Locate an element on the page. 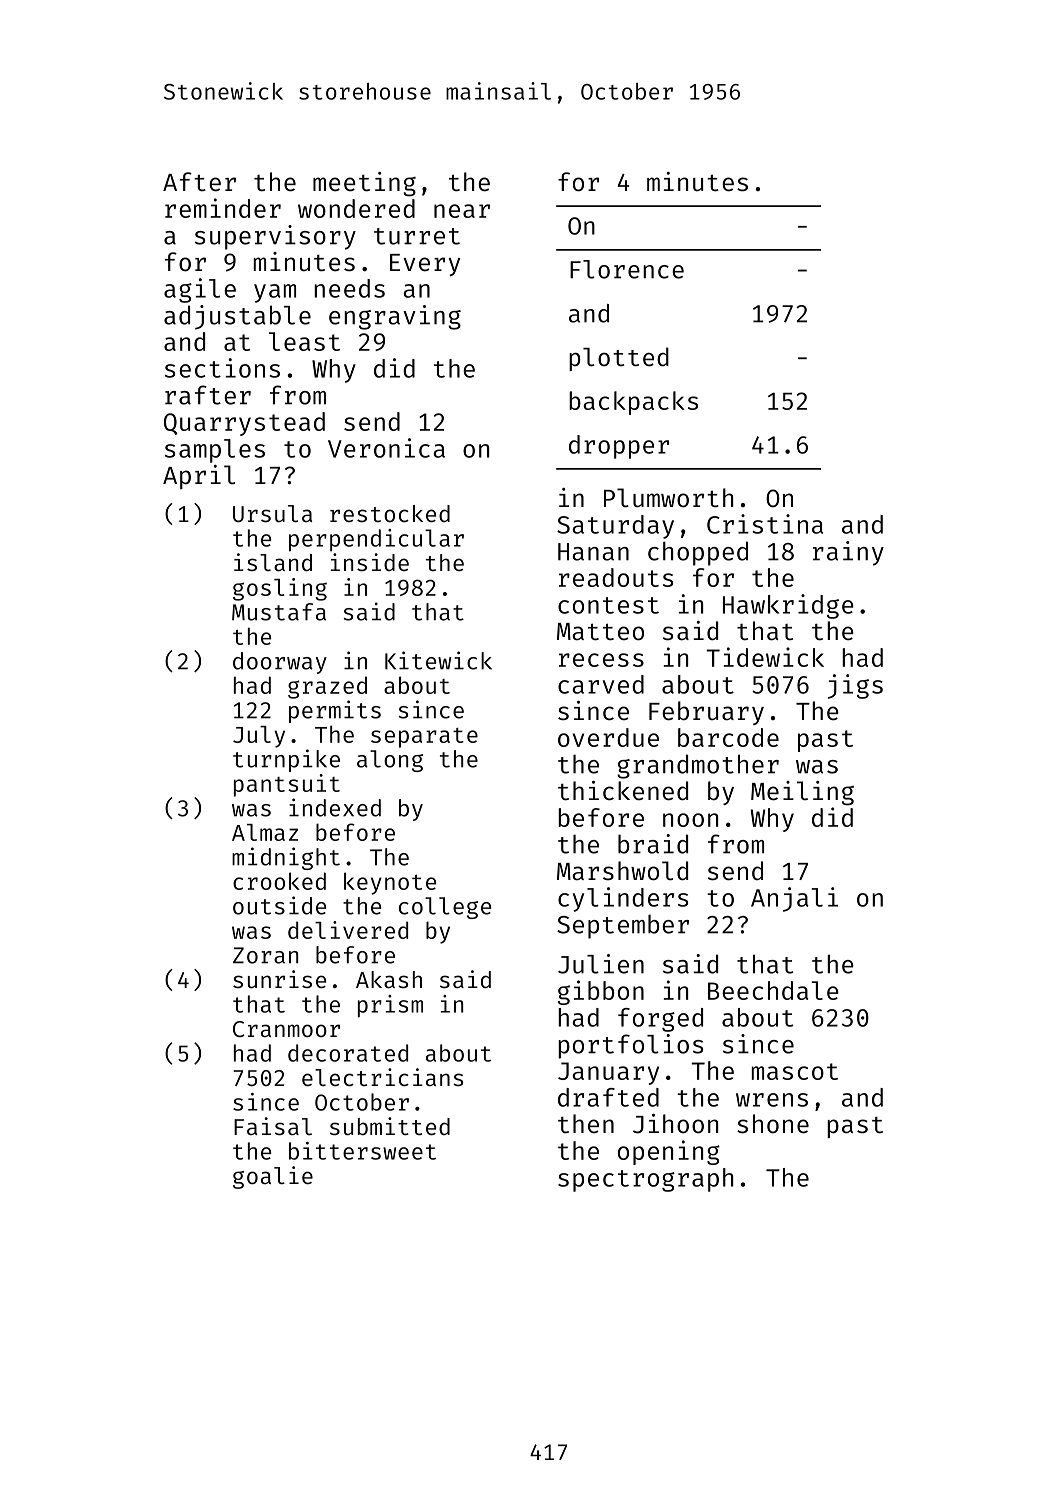 This page has width=1058, height=1502. reminder is located at coordinates (223, 208).
